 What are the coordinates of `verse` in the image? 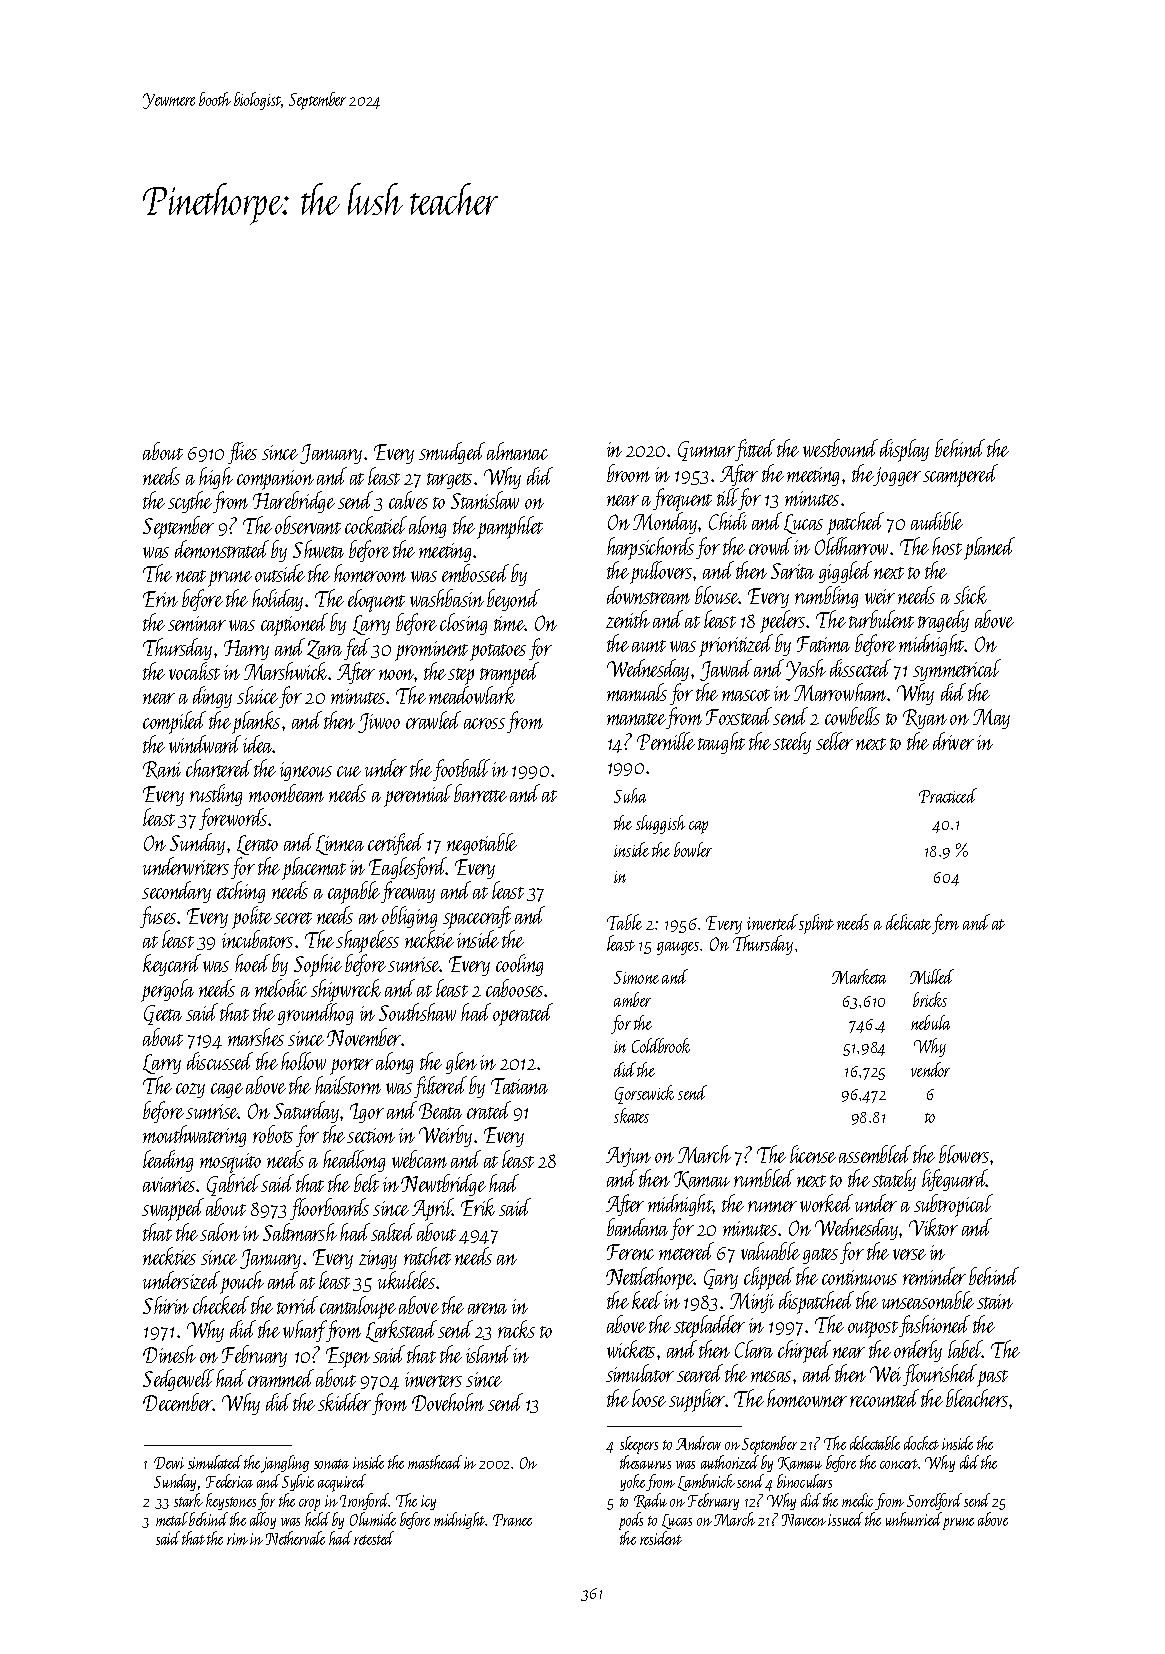 It's located at (909, 1254).
